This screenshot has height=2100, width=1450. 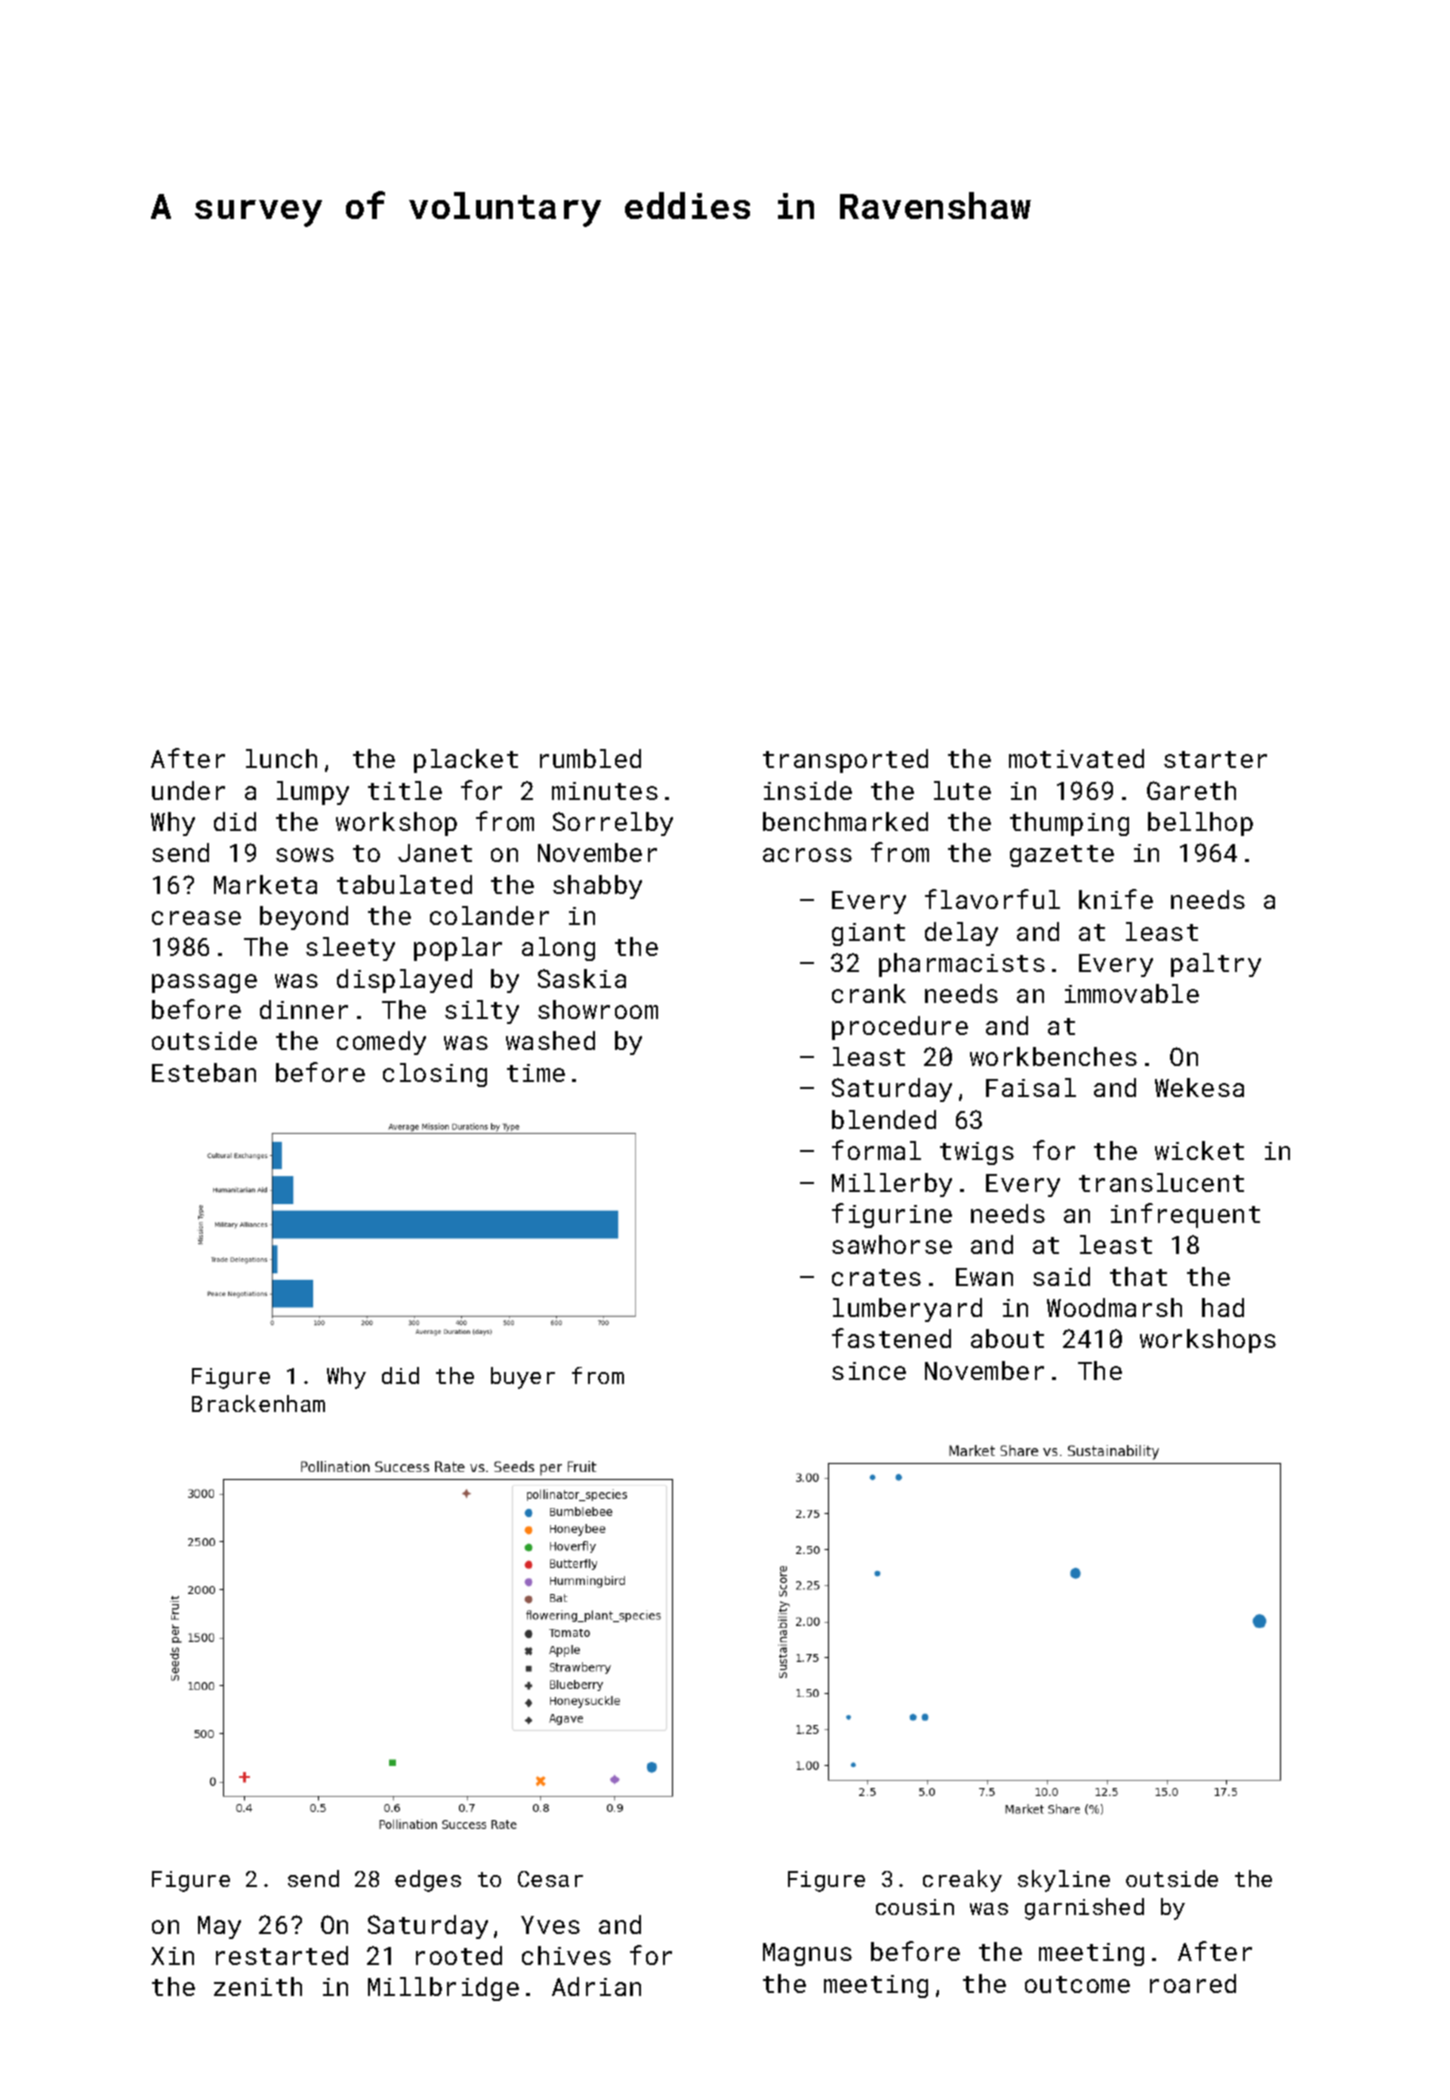 I want to click on buyer, so click(x=523, y=1378).
